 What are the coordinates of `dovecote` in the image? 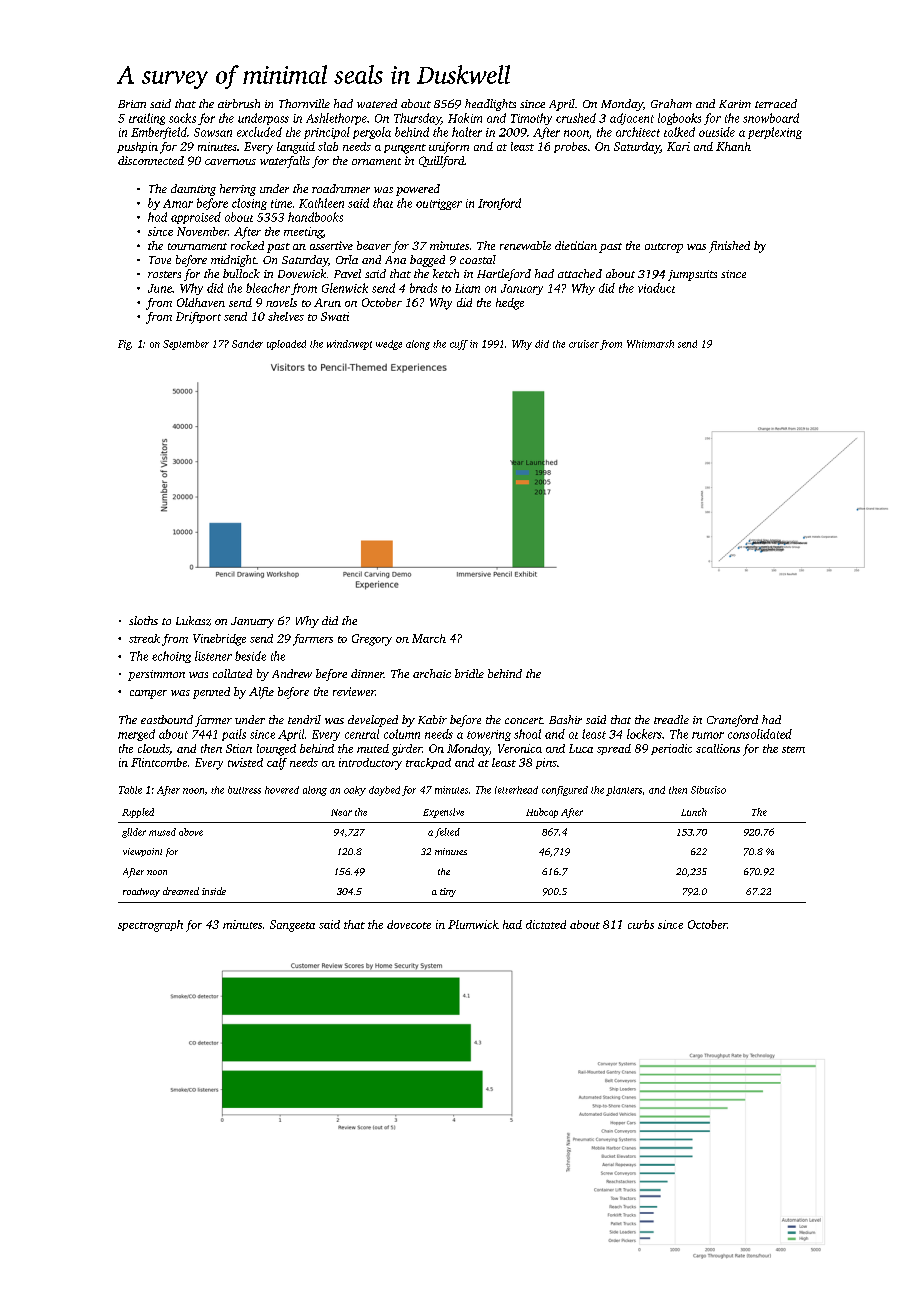 It's located at (409, 924).
